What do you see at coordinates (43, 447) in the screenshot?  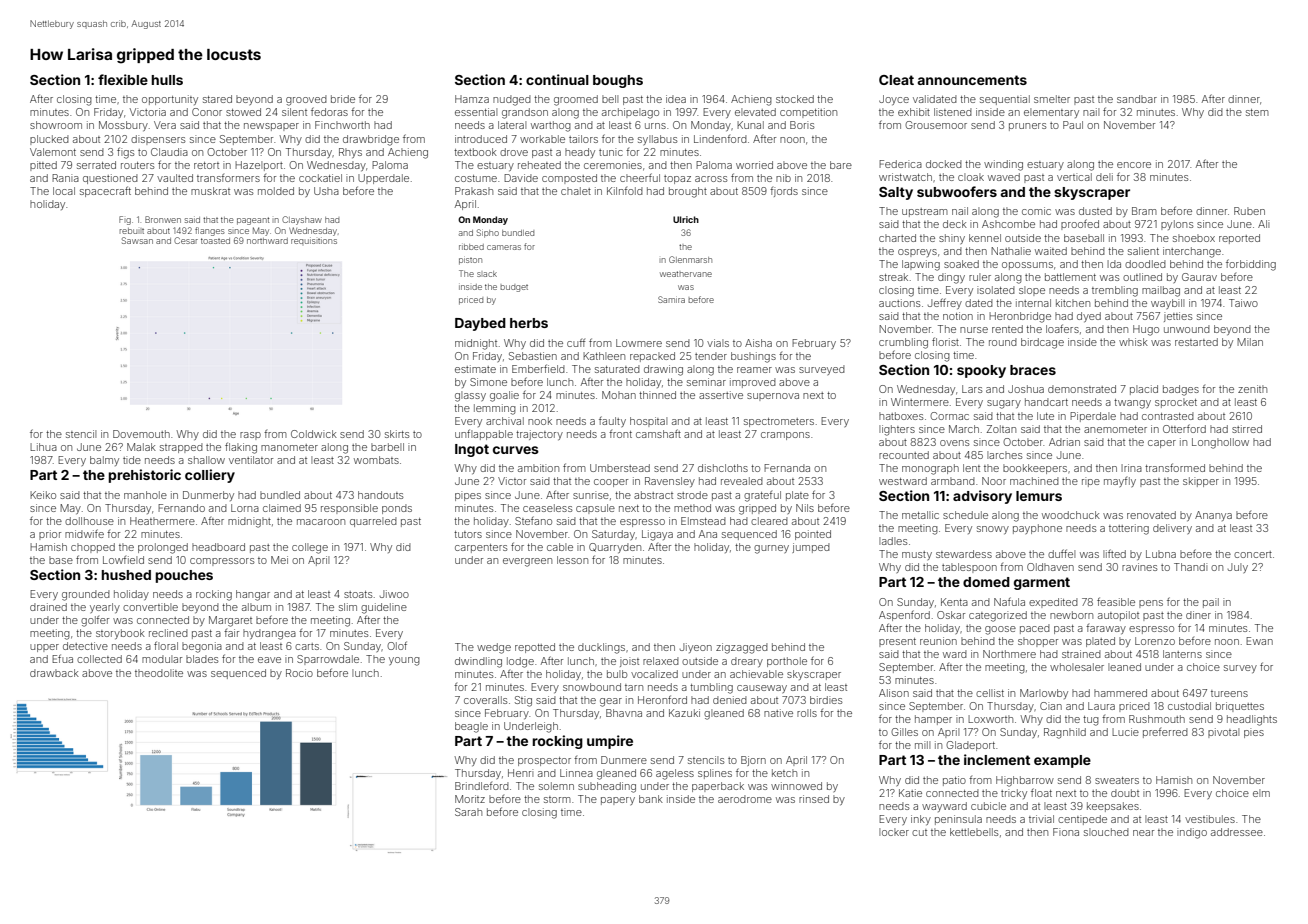 I see `Lihua` at bounding box center [43, 447].
